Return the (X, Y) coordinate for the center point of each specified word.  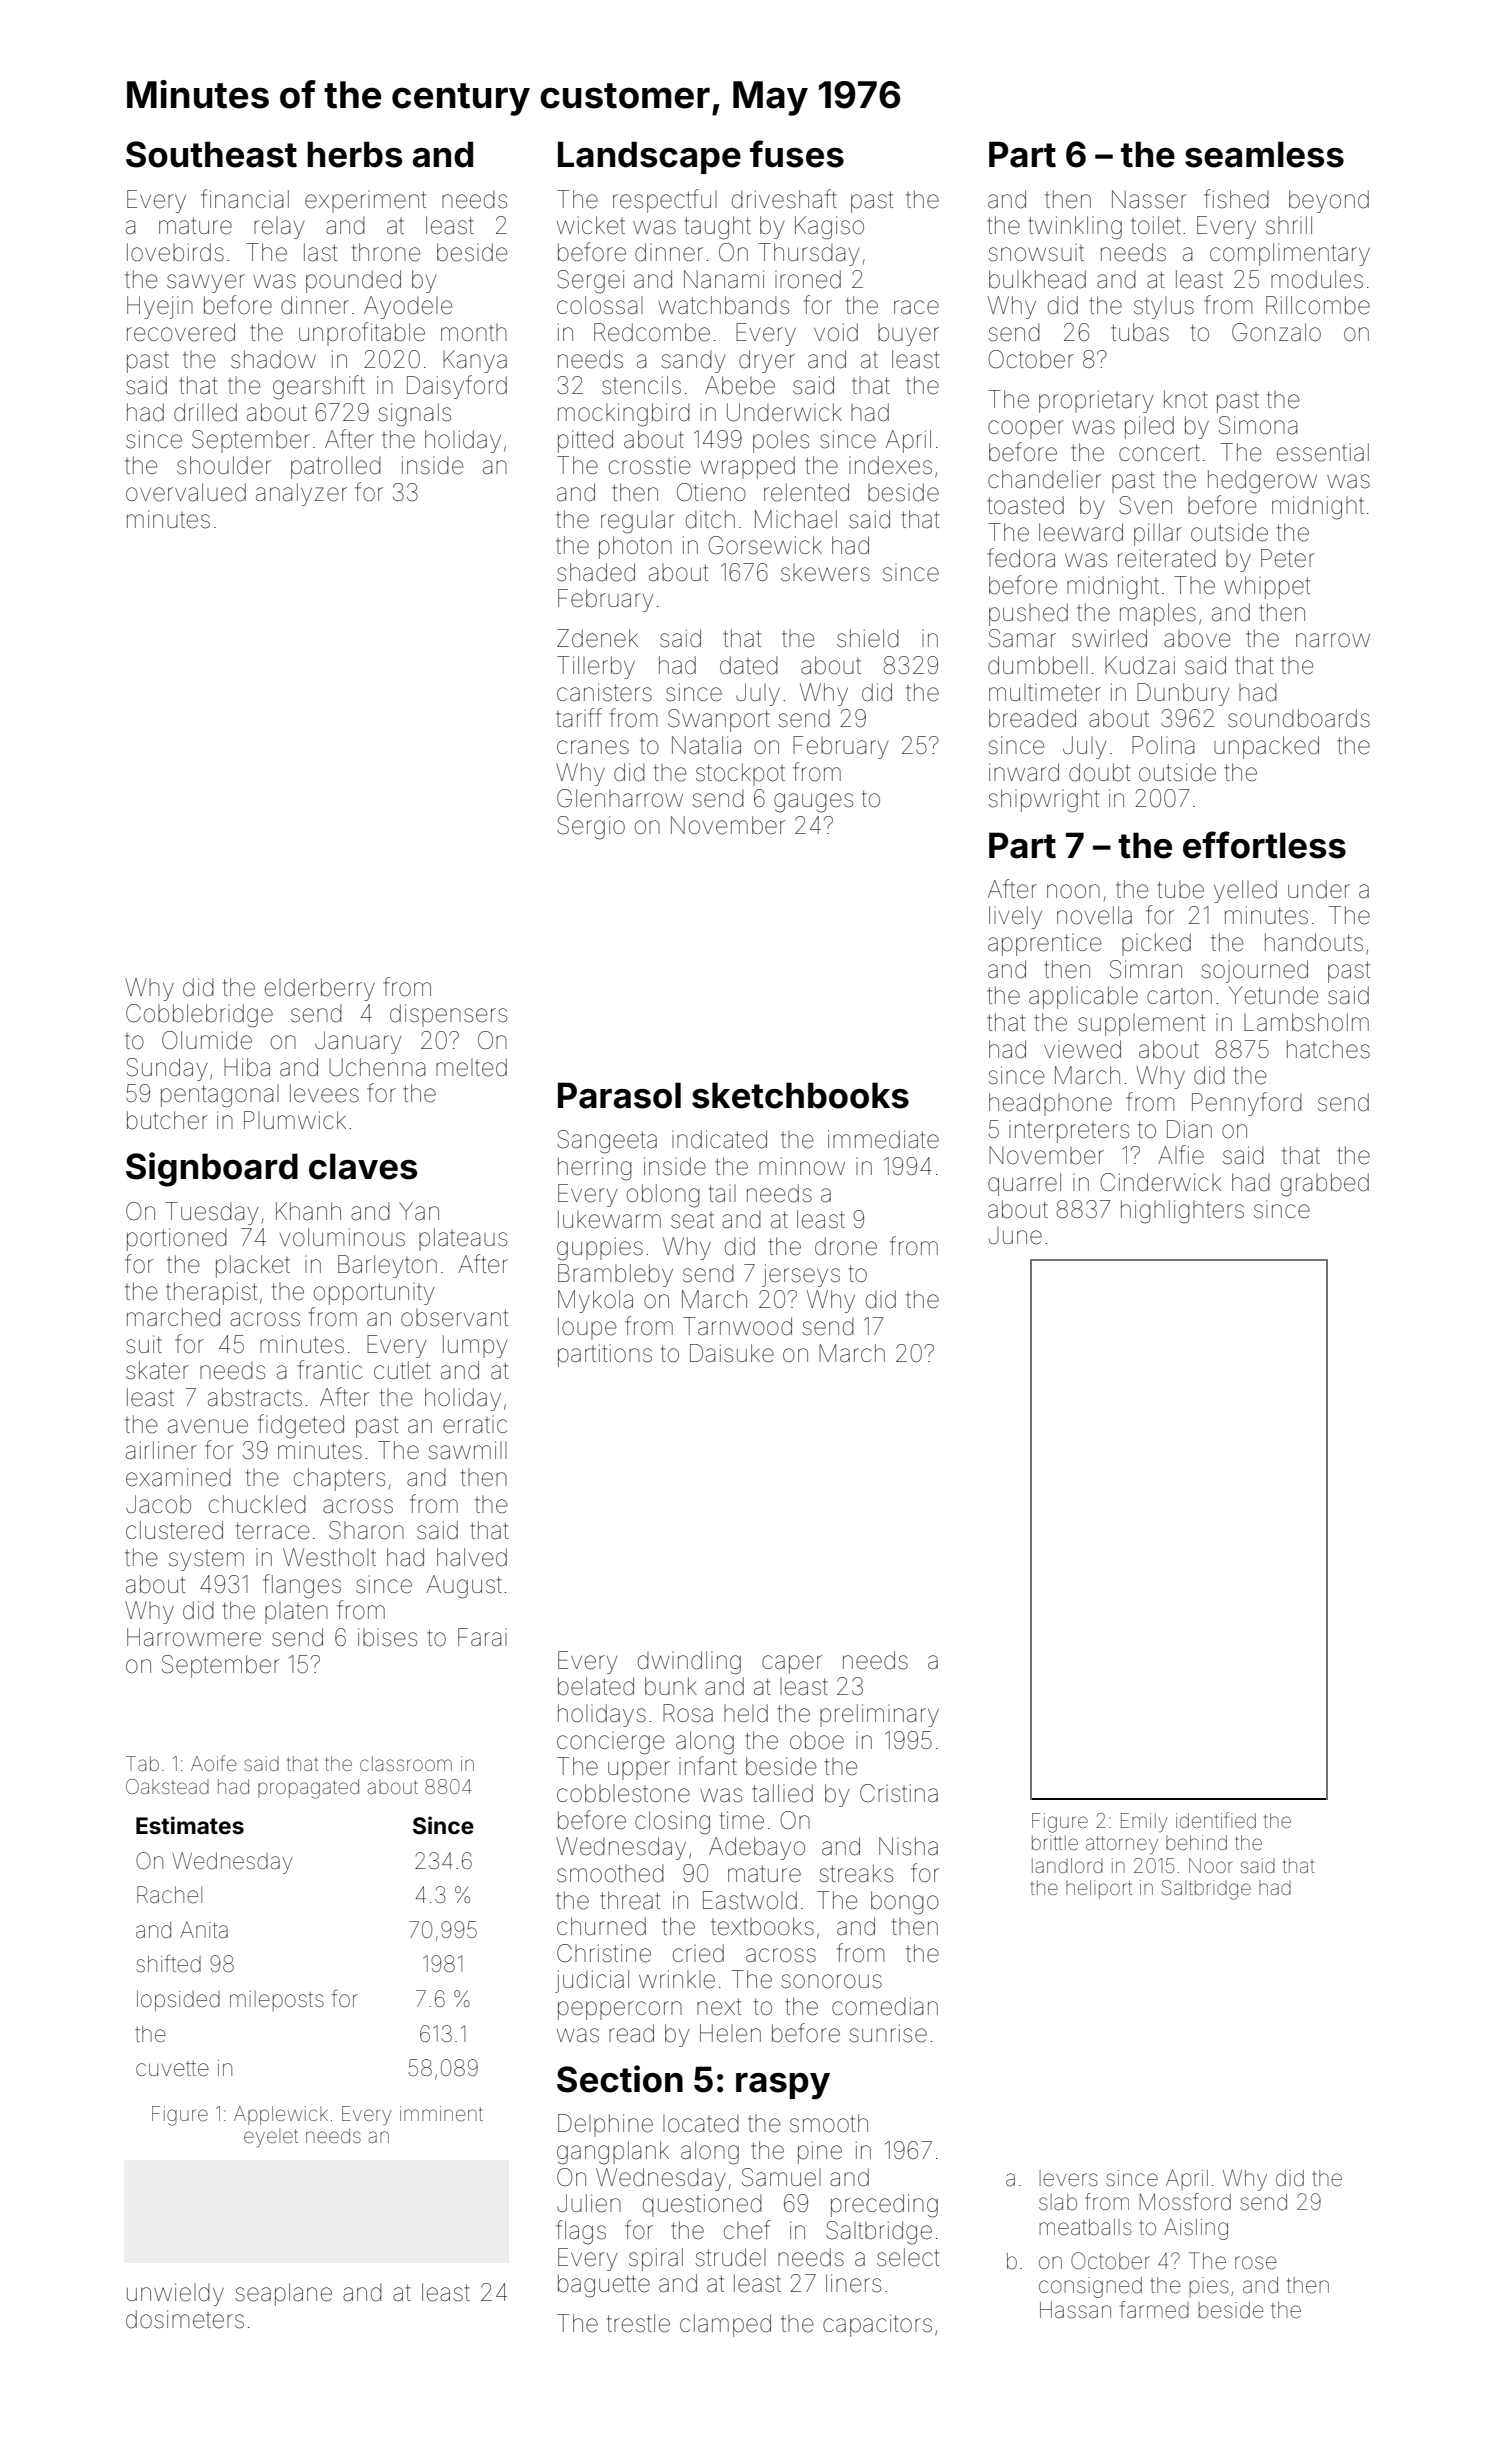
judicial (592, 1981)
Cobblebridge (199, 1016)
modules (1317, 279)
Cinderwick (1160, 1182)
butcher (167, 1120)
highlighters (1182, 1212)
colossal (600, 305)
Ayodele (408, 307)
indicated (719, 1139)
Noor (1211, 1865)
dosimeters (185, 2319)
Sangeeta (607, 1142)
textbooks (762, 1926)
